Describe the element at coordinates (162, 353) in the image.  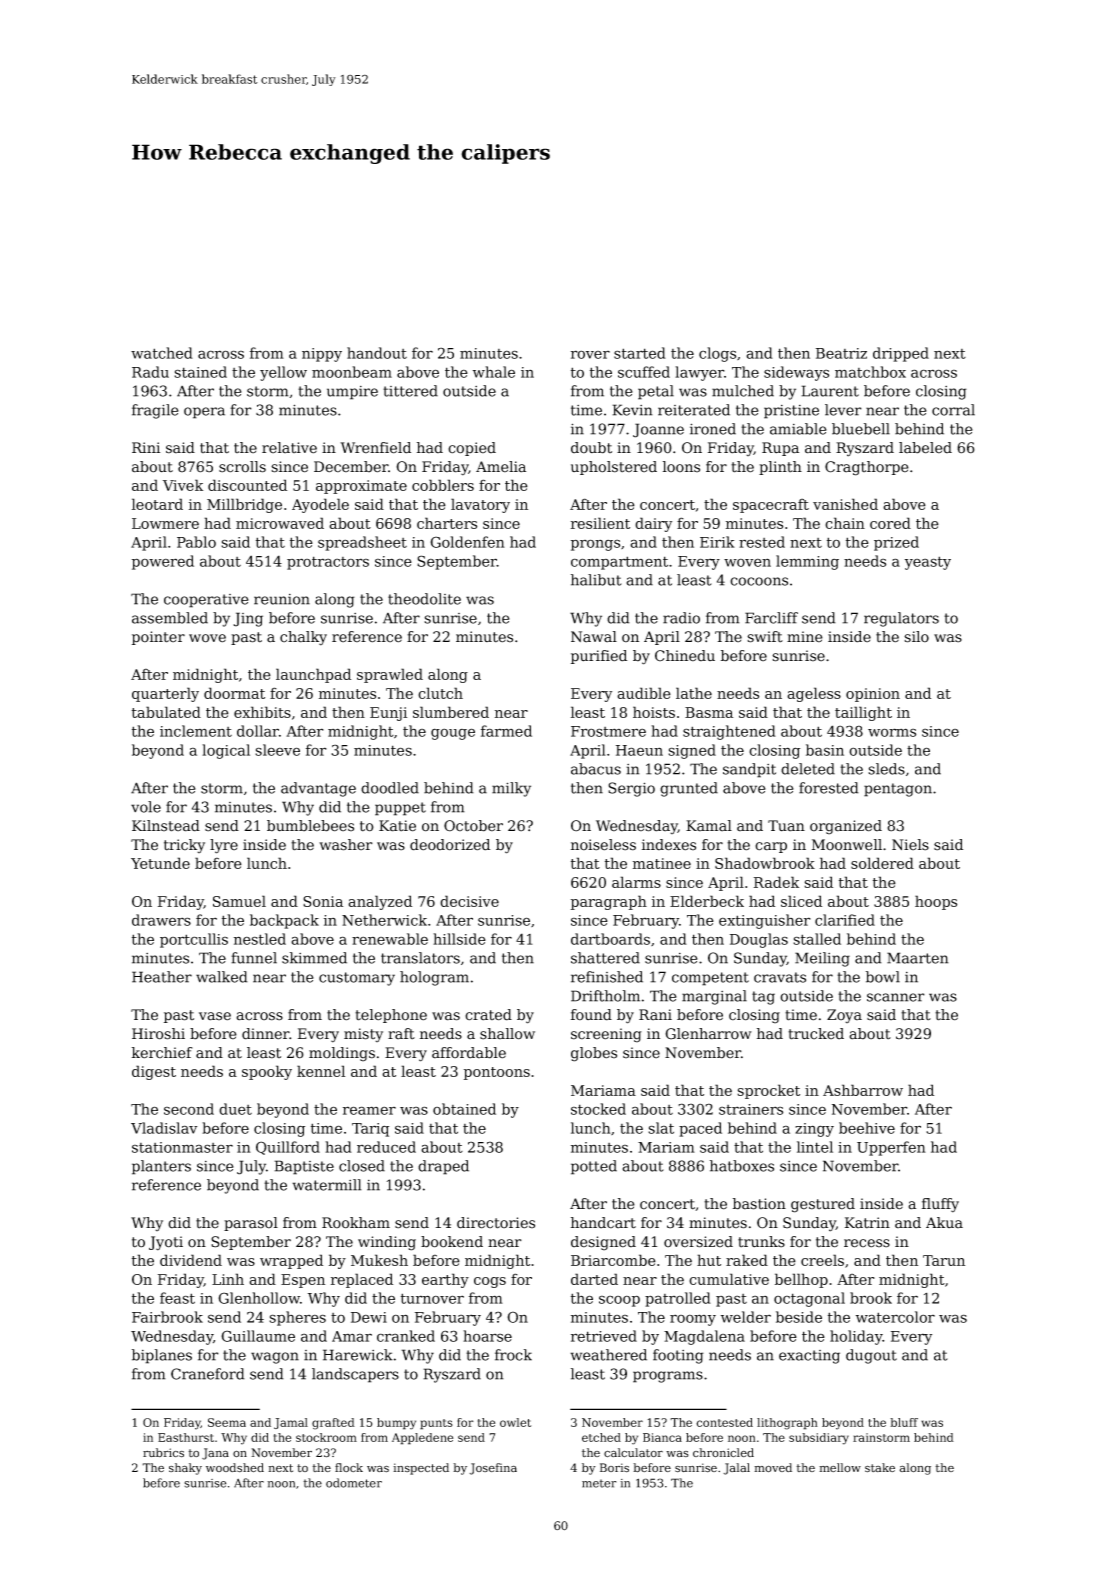
I see `watched` at that location.
